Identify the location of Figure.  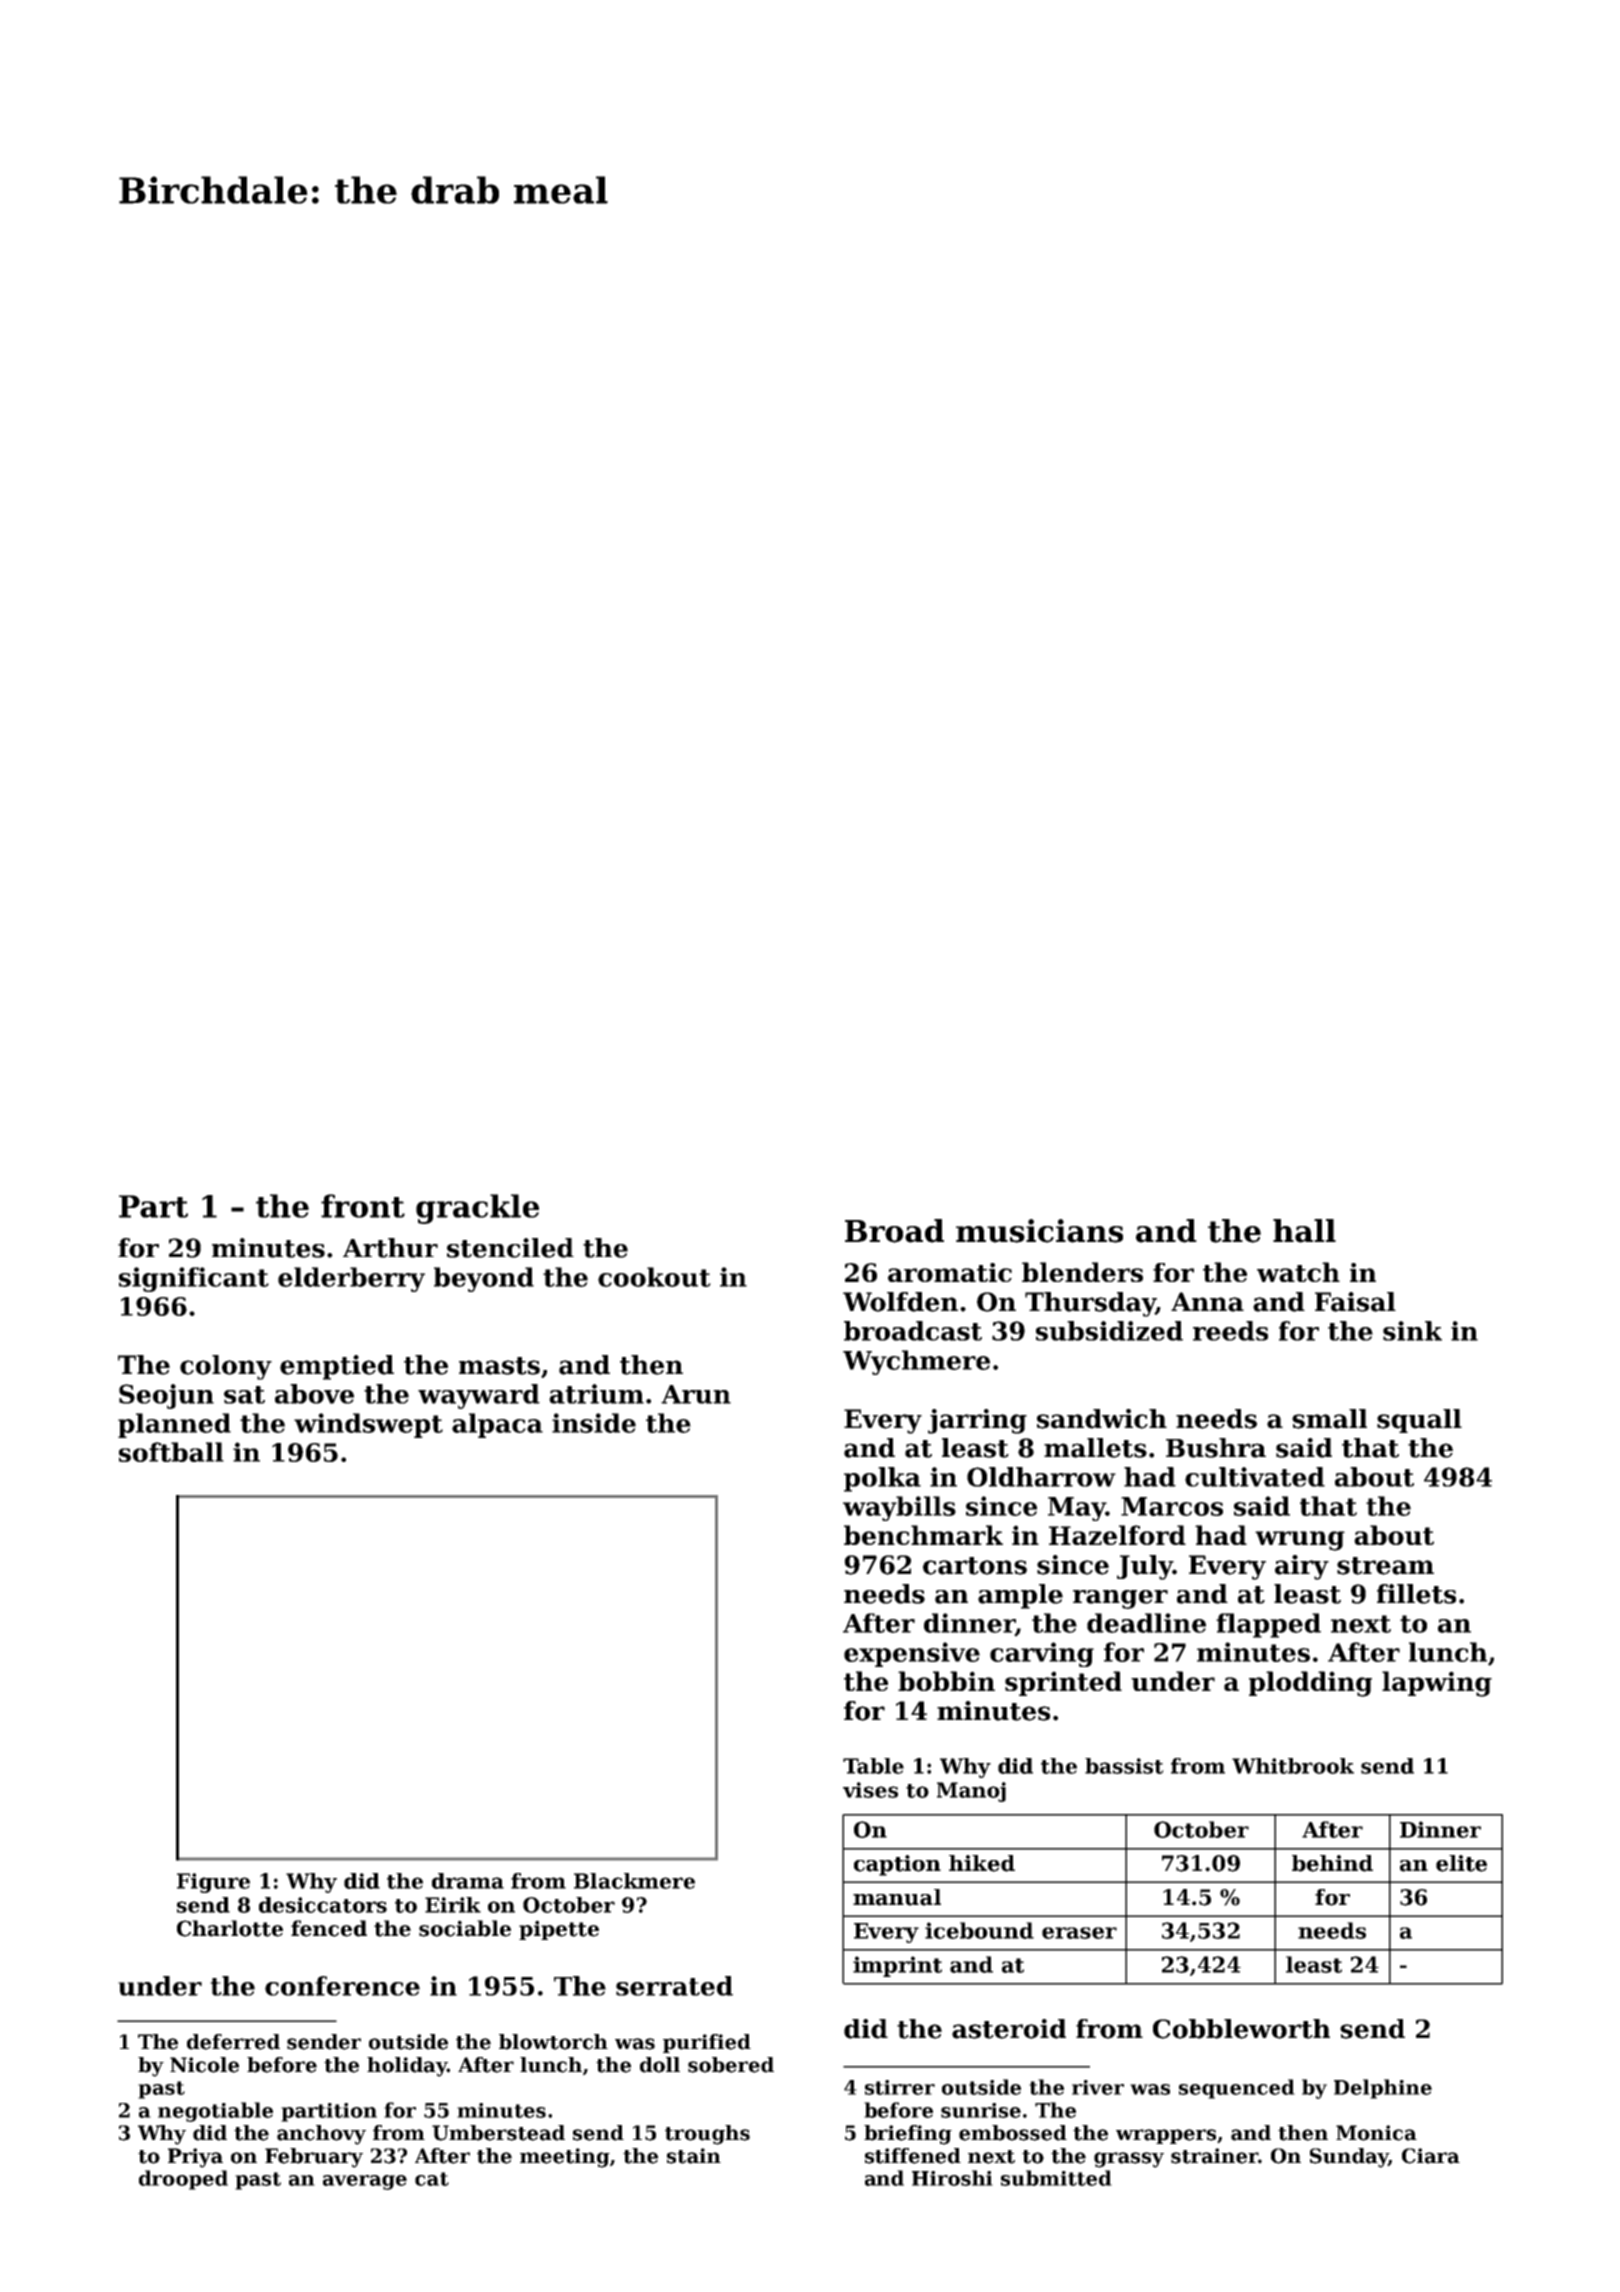
(213, 1883).
